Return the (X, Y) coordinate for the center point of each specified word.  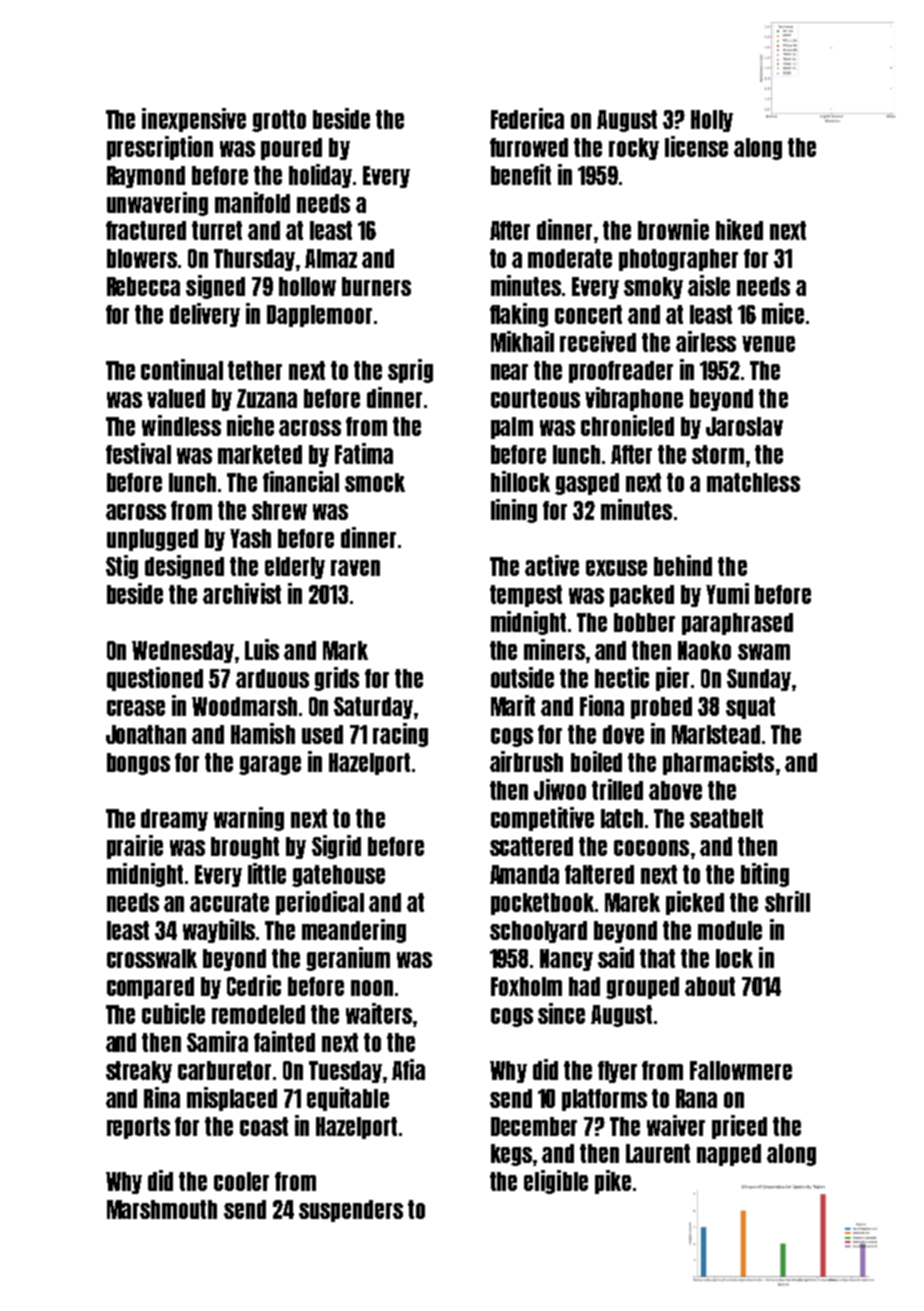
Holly (712, 121)
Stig (122, 567)
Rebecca (143, 286)
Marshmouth (162, 1209)
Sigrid (336, 847)
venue (768, 344)
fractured (146, 230)
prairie (135, 847)
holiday (320, 176)
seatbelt (726, 818)
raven (355, 568)
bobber (644, 622)
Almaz (331, 258)
